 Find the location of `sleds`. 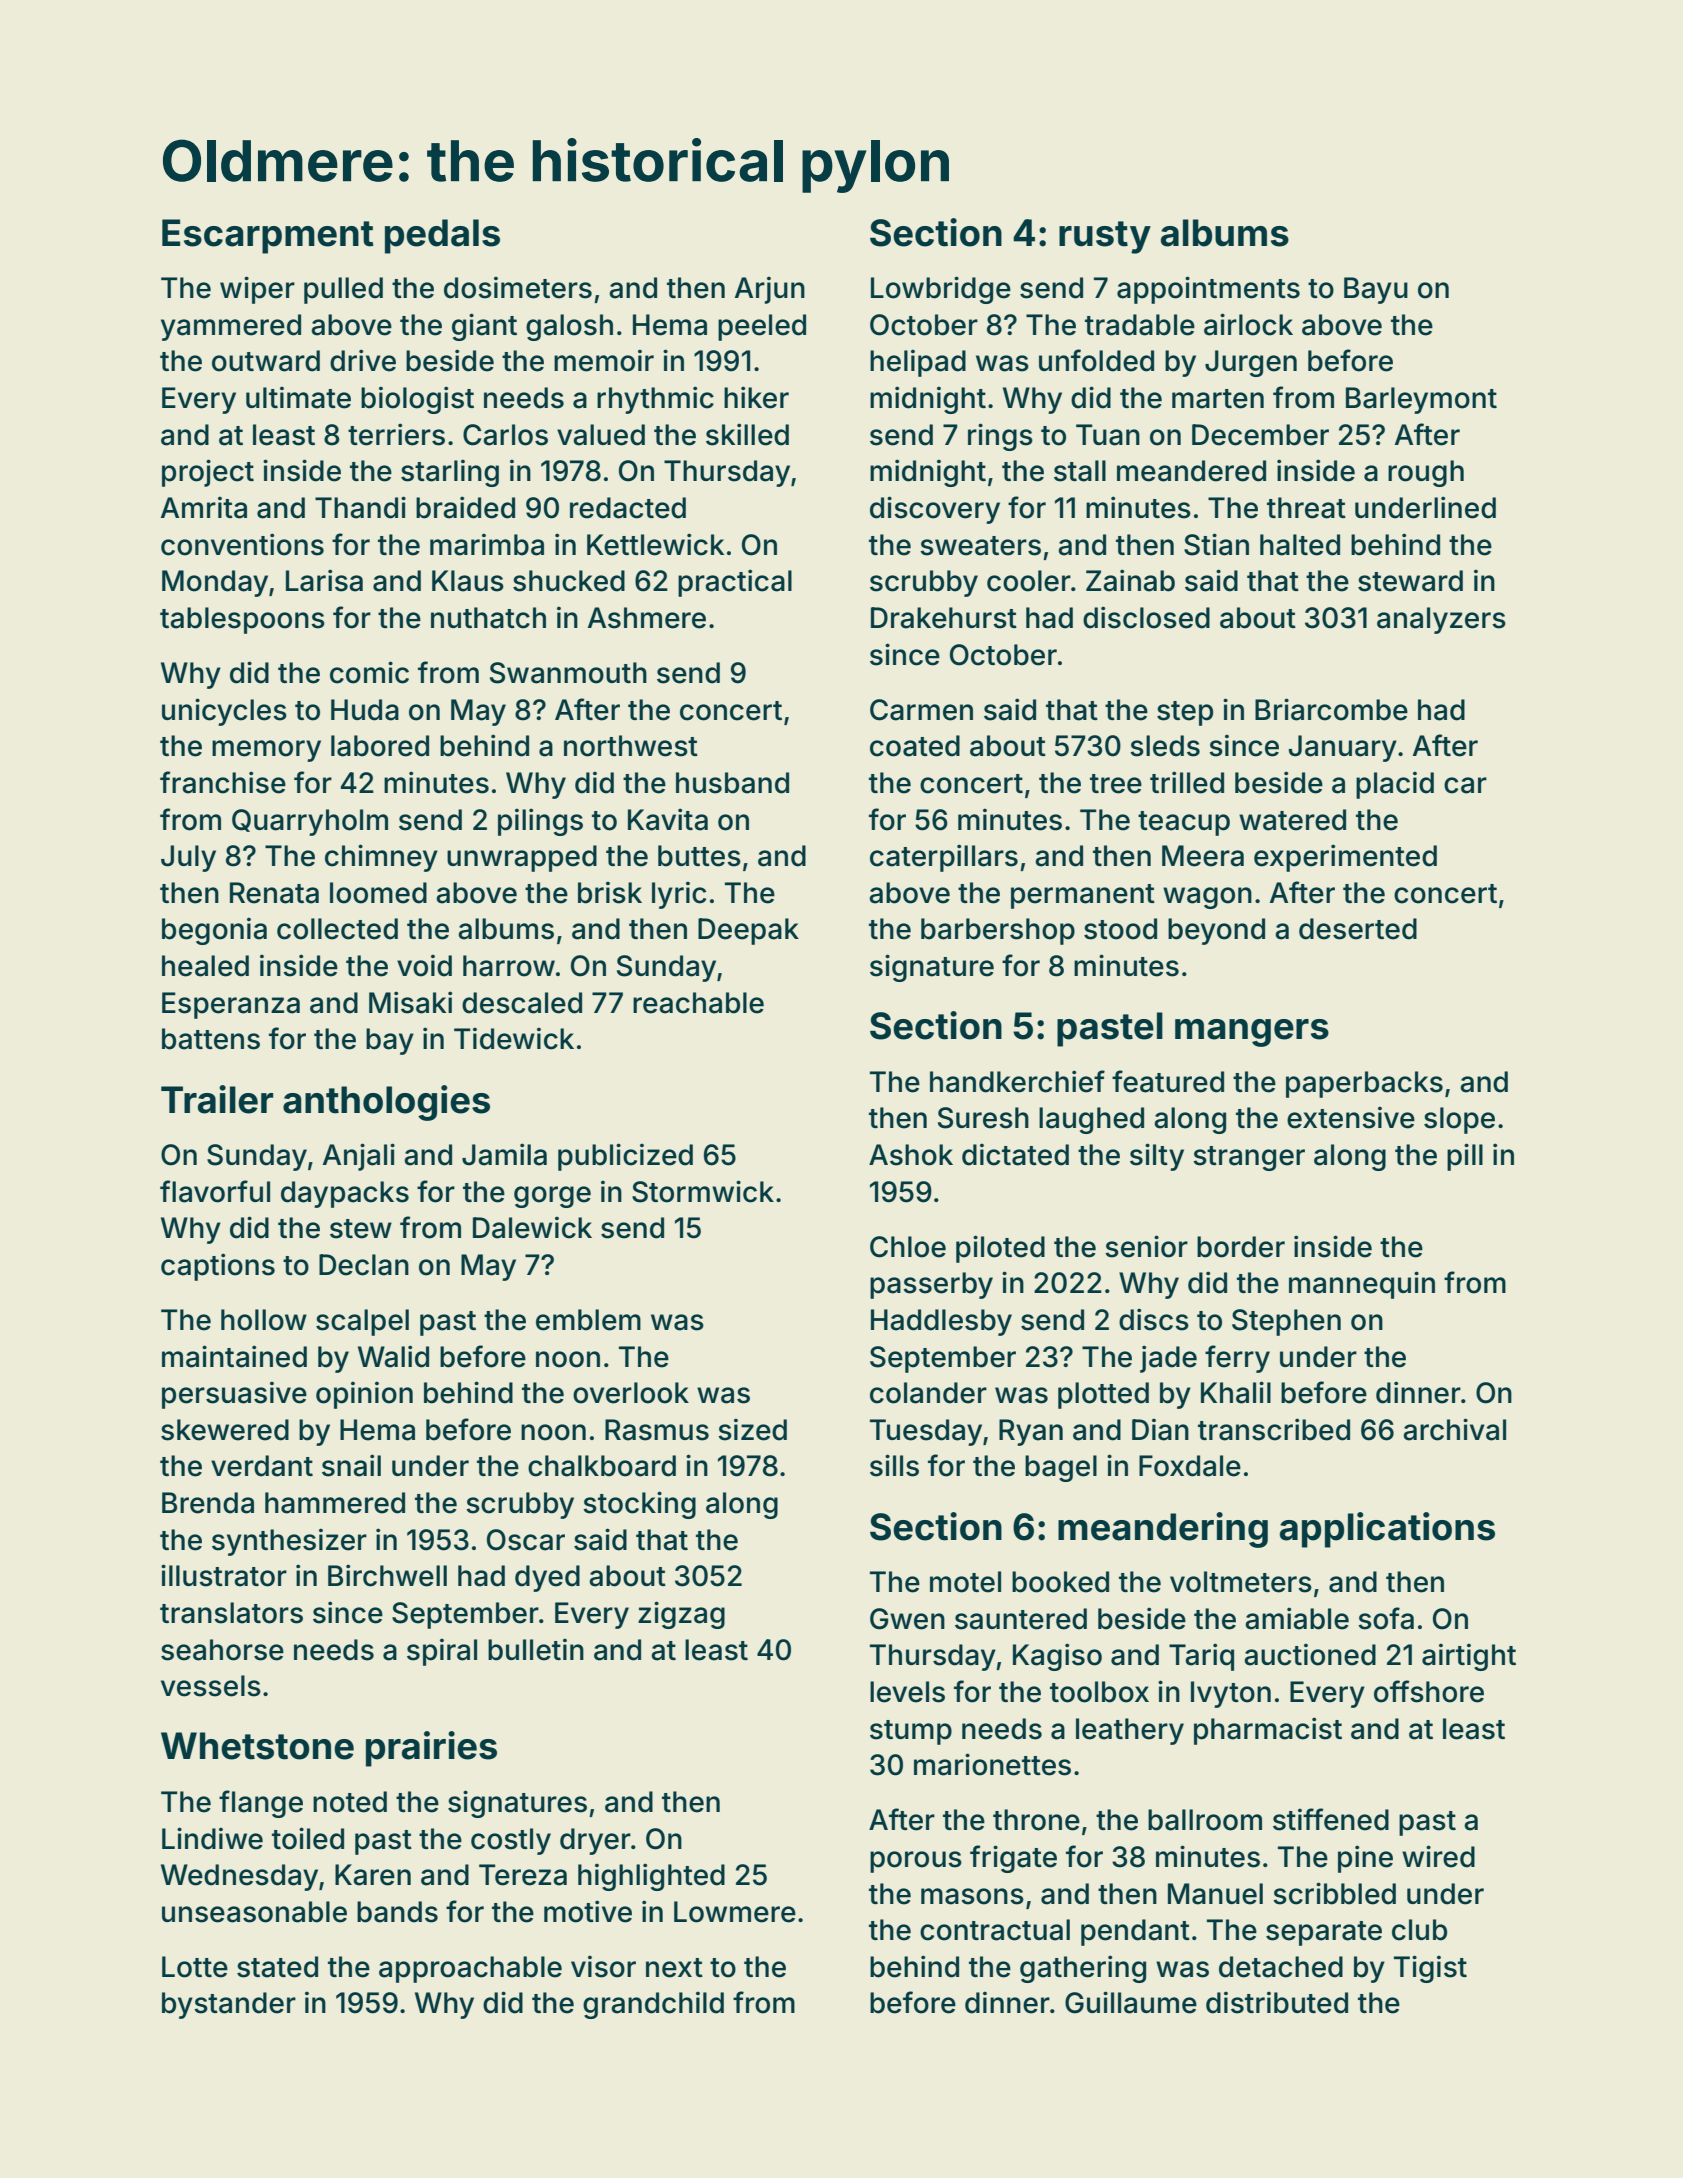

sleds is located at coordinates (1165, 746).
